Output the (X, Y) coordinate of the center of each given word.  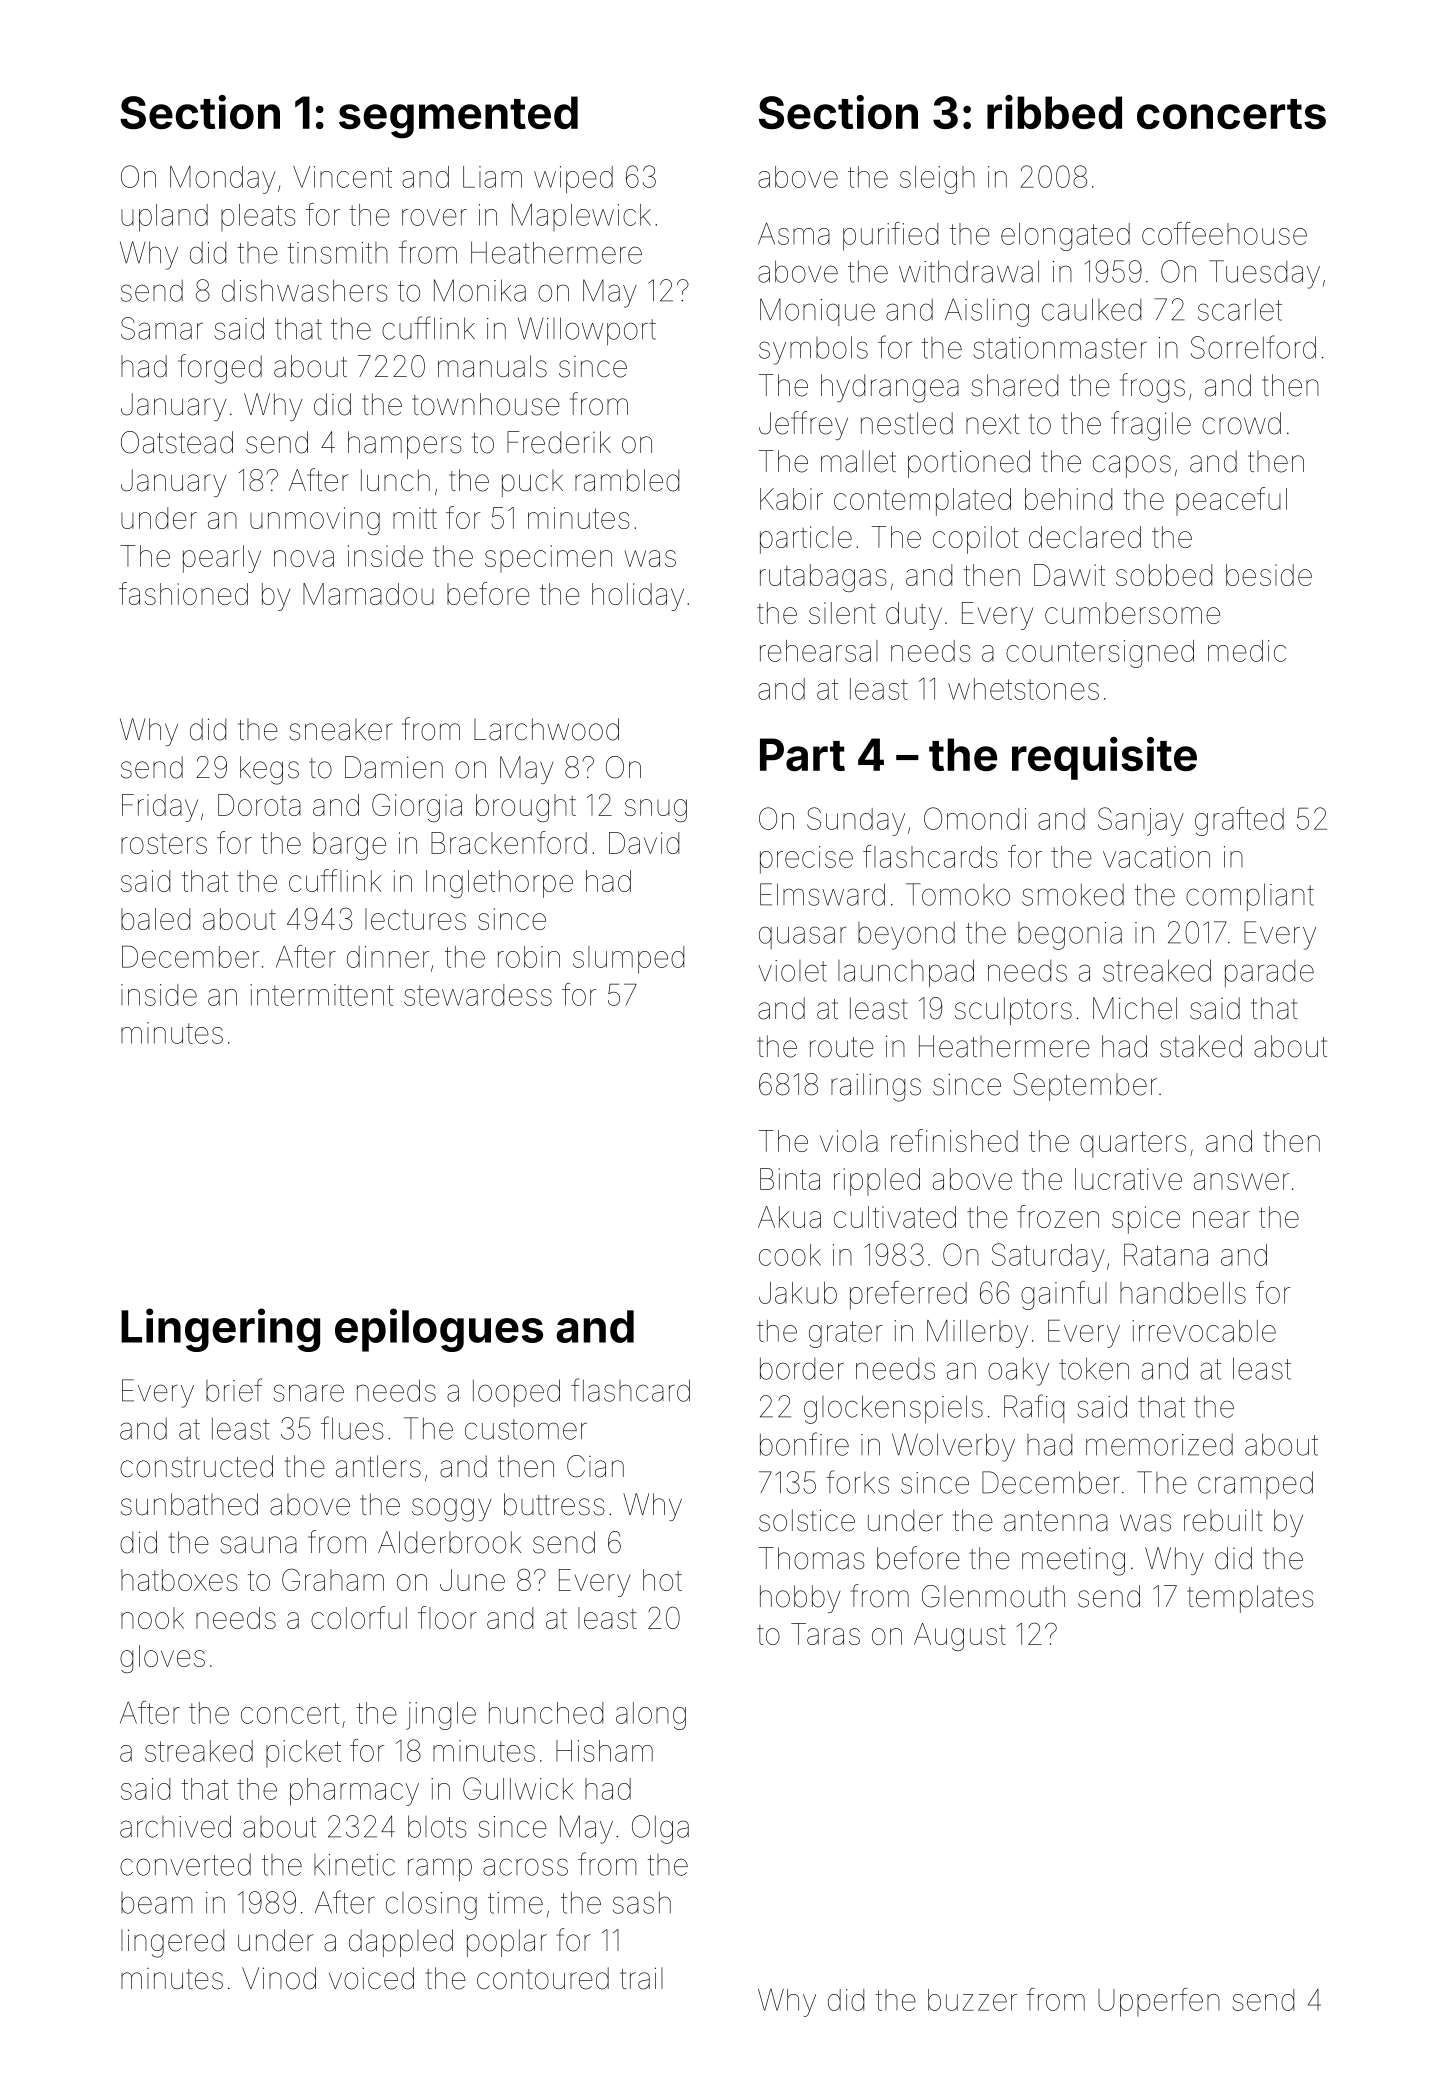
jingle (441, 1716)
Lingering (220, 1330)
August (960, 1637)
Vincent (342, 177)
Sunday (856, 821)
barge (349, 846)
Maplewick (581, 217)
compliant (1250, 897)
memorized (1159, 1445)
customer (526, 1429)
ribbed (1054, 112)
